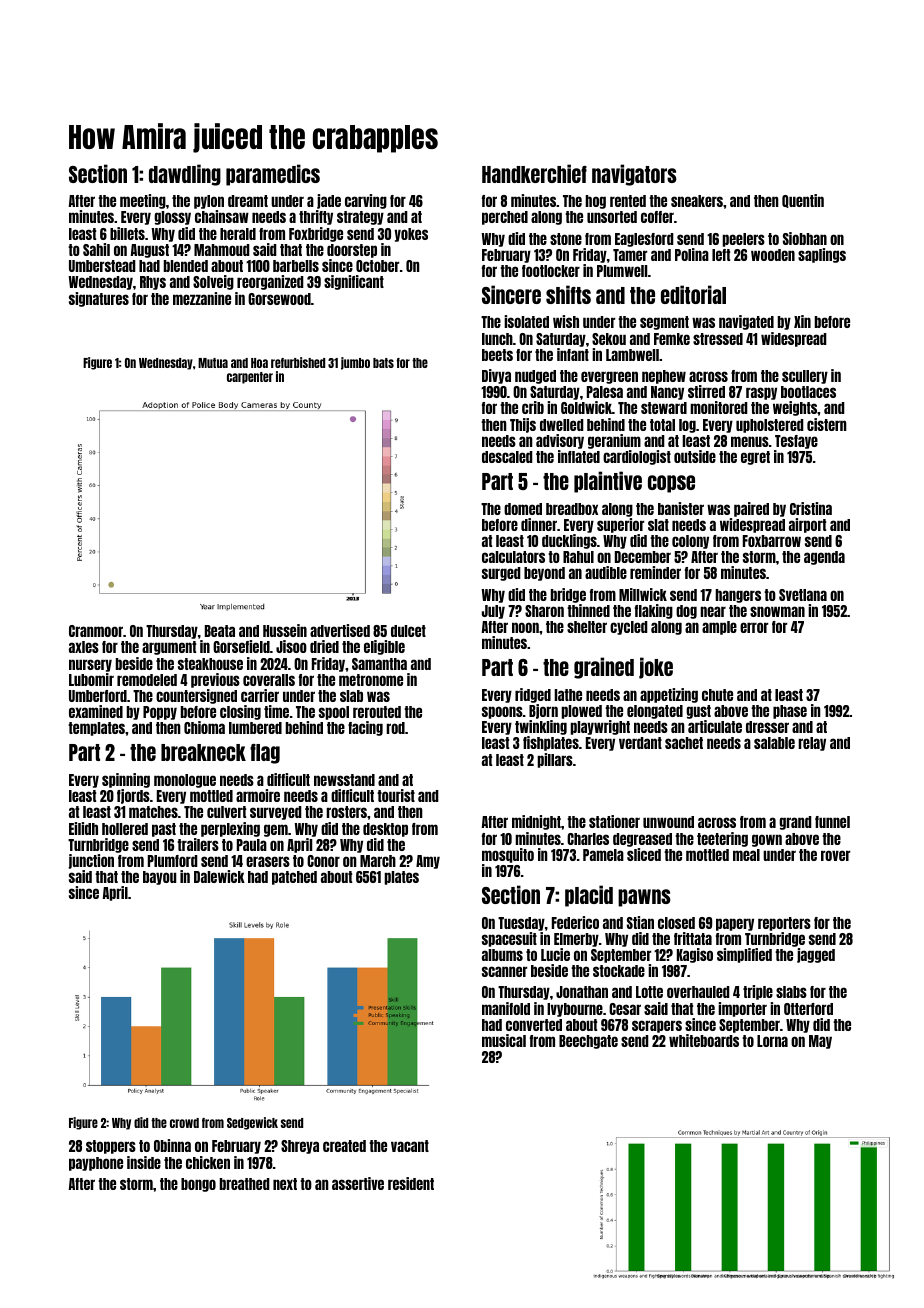 Image resolution: width=924 pixels, height=1308 pixels. What do you see at coordinates (144, 1162) in the image?
I see `inside` at bounding box center [144, 1162].
